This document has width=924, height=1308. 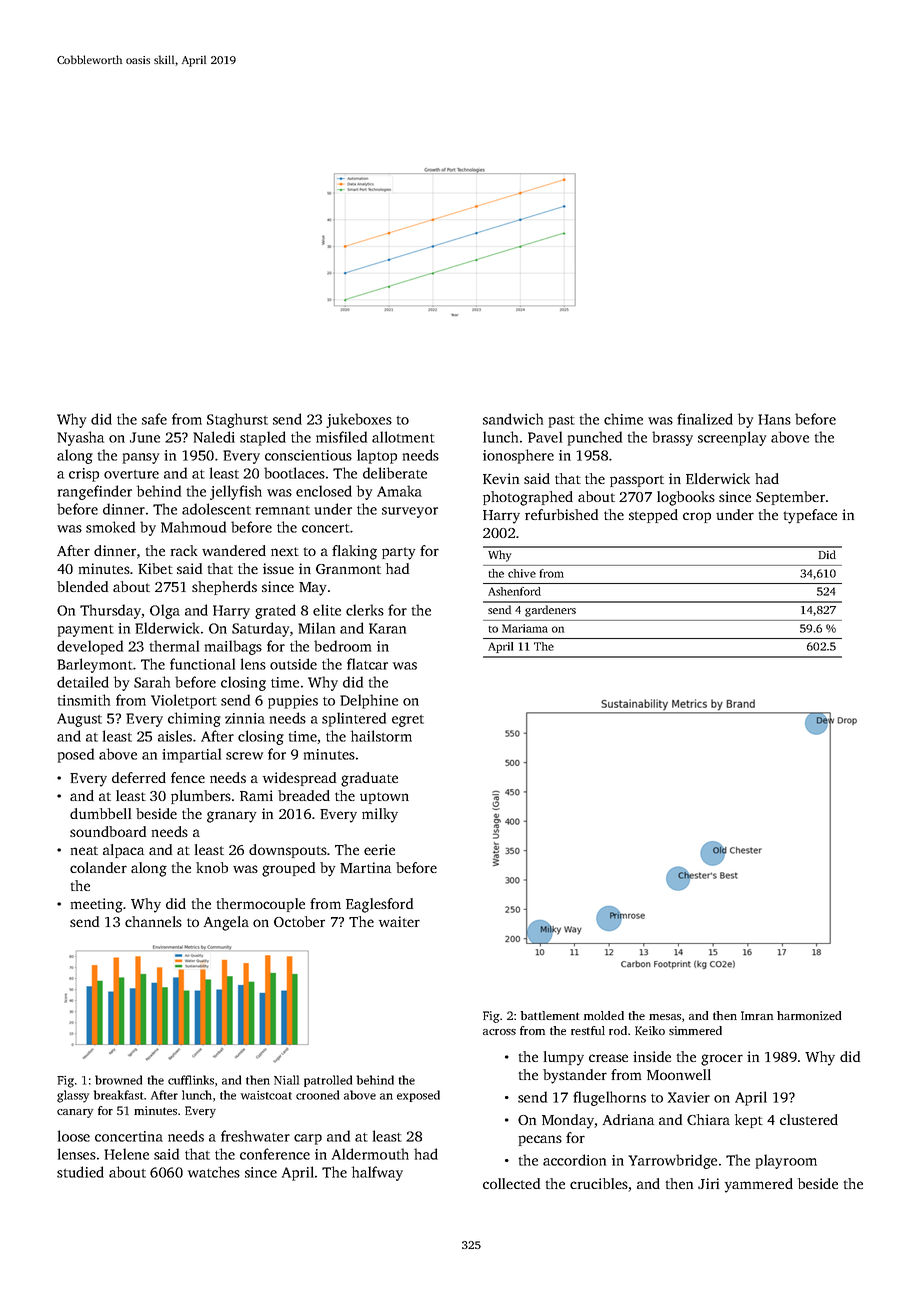 What do you see at coordinates (809, 1015) in the document?
I see `harmonized` at bounding box center [809, 1015].
